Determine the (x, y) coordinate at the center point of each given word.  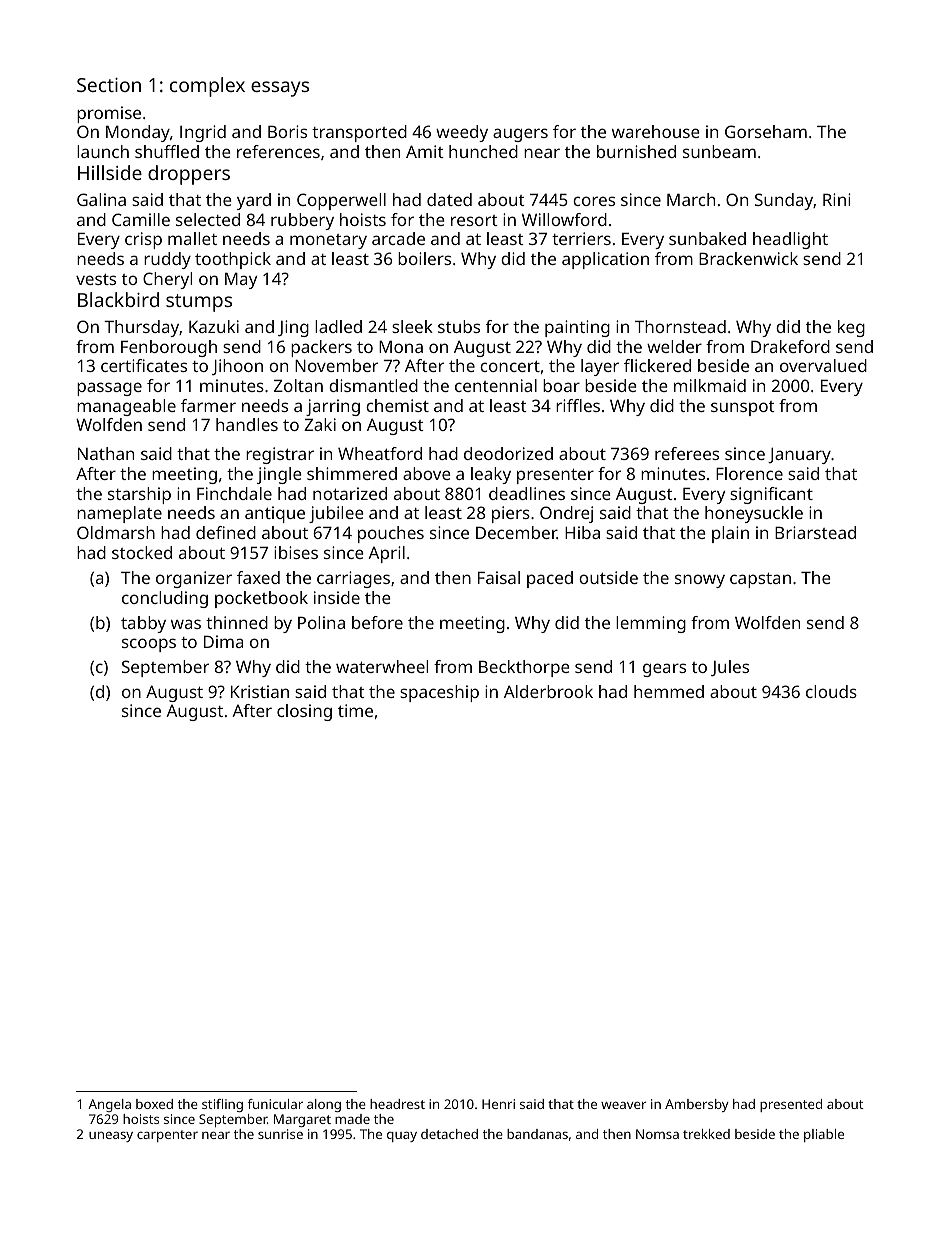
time (355, 710)
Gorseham (766, 131)
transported (359, 133)
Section (109, 85)
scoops (149, 645)
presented (791, 1105)
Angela (109, 1105)
